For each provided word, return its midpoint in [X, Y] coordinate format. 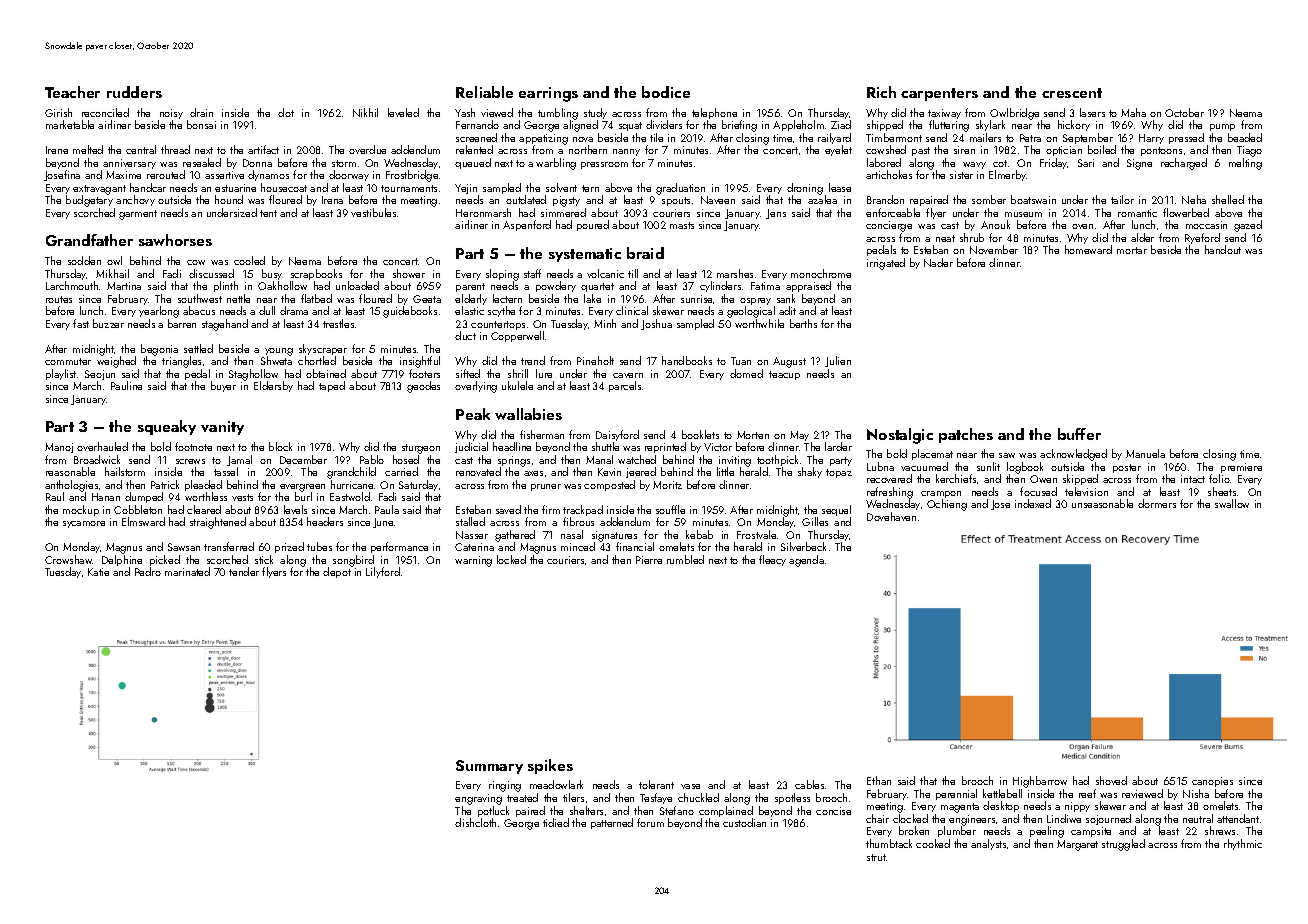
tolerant [656, 784]
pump [1222, 127]
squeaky [167, 427]
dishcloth [475, 822]
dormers [1157, 503]
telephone [714, 113]
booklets [700, 434]
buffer [1079, 434]
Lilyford [383, 572]
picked [165, 560]
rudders [134, 92]
